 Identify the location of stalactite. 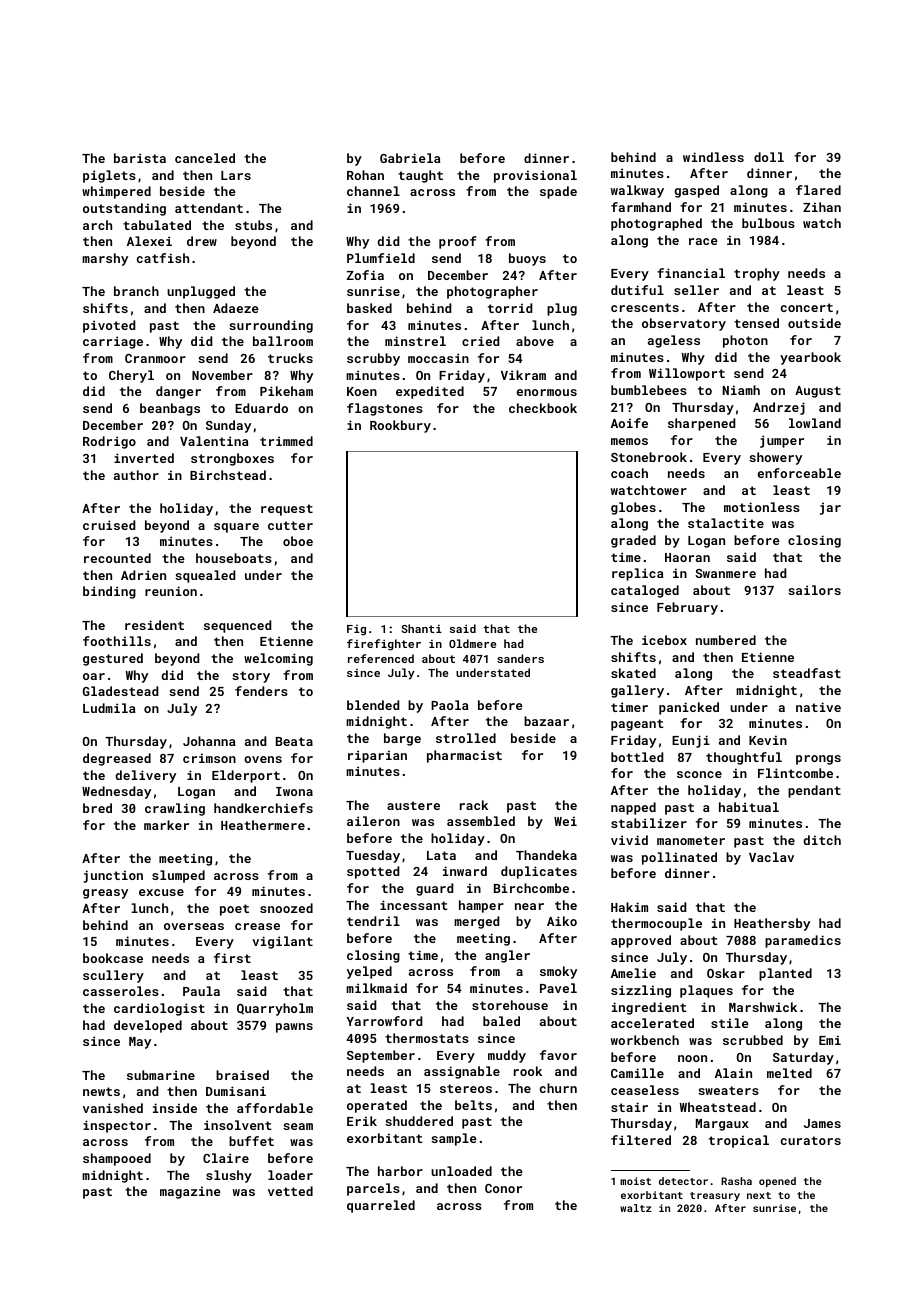
(726, 523).
